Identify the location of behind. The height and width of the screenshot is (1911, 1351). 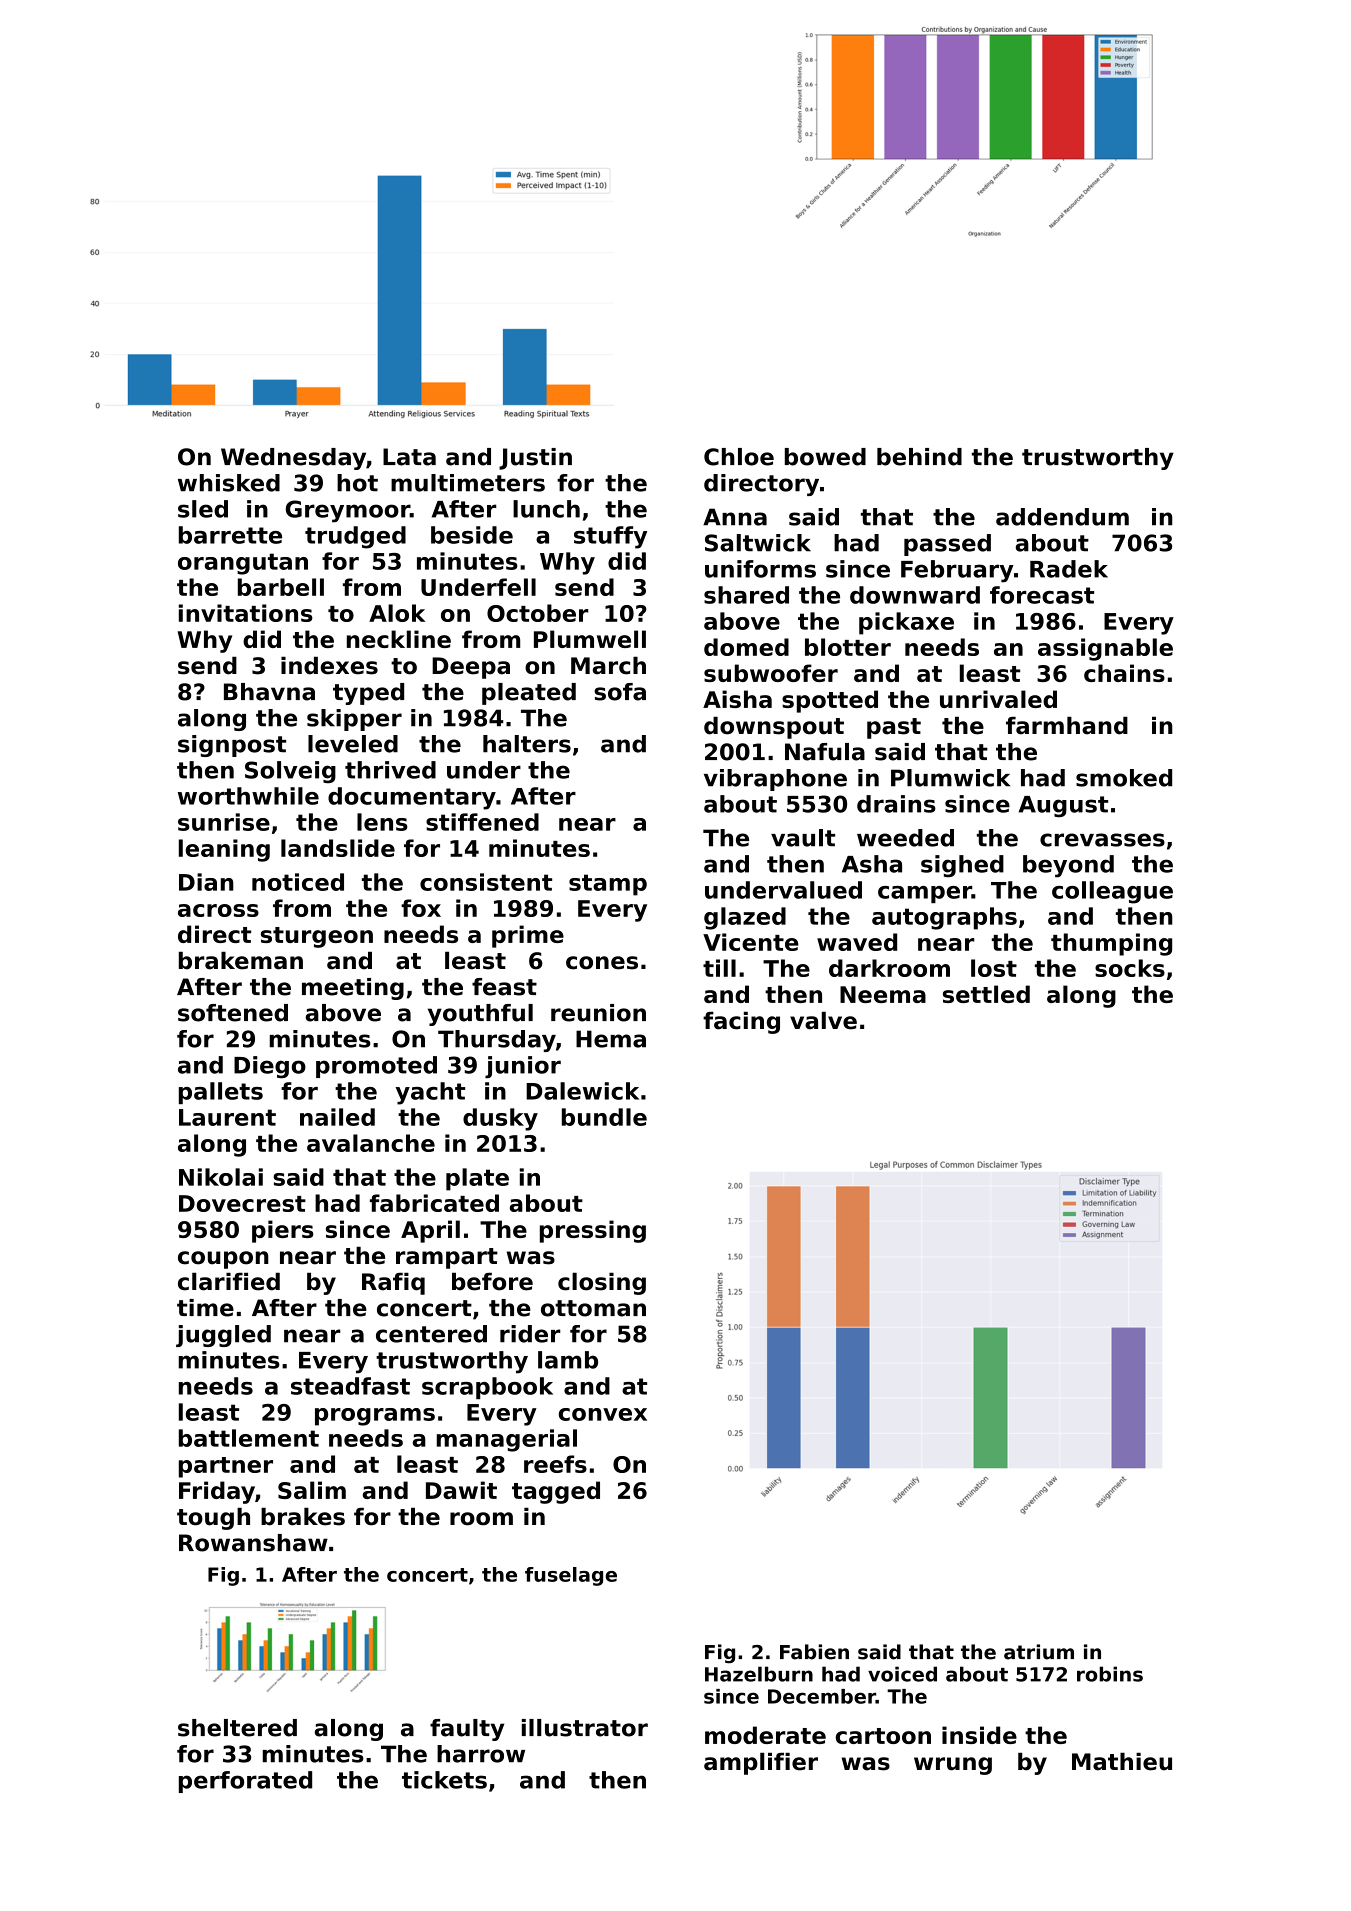
(919, 457).
